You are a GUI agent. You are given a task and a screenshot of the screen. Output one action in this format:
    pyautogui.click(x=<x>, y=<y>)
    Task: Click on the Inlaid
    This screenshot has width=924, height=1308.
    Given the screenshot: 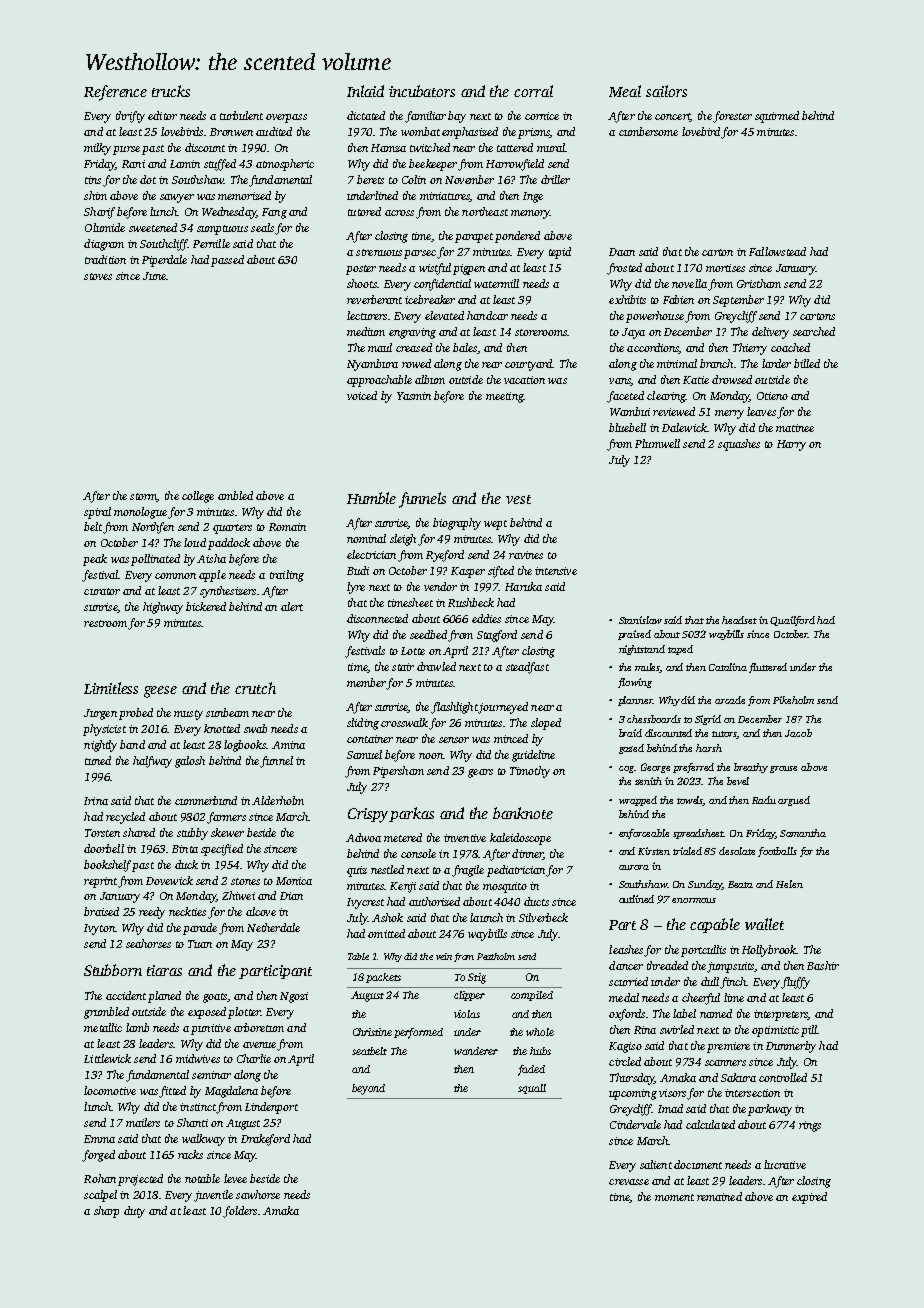 What is the action you would take?
    pyautogui.click(x=365, y=91)
